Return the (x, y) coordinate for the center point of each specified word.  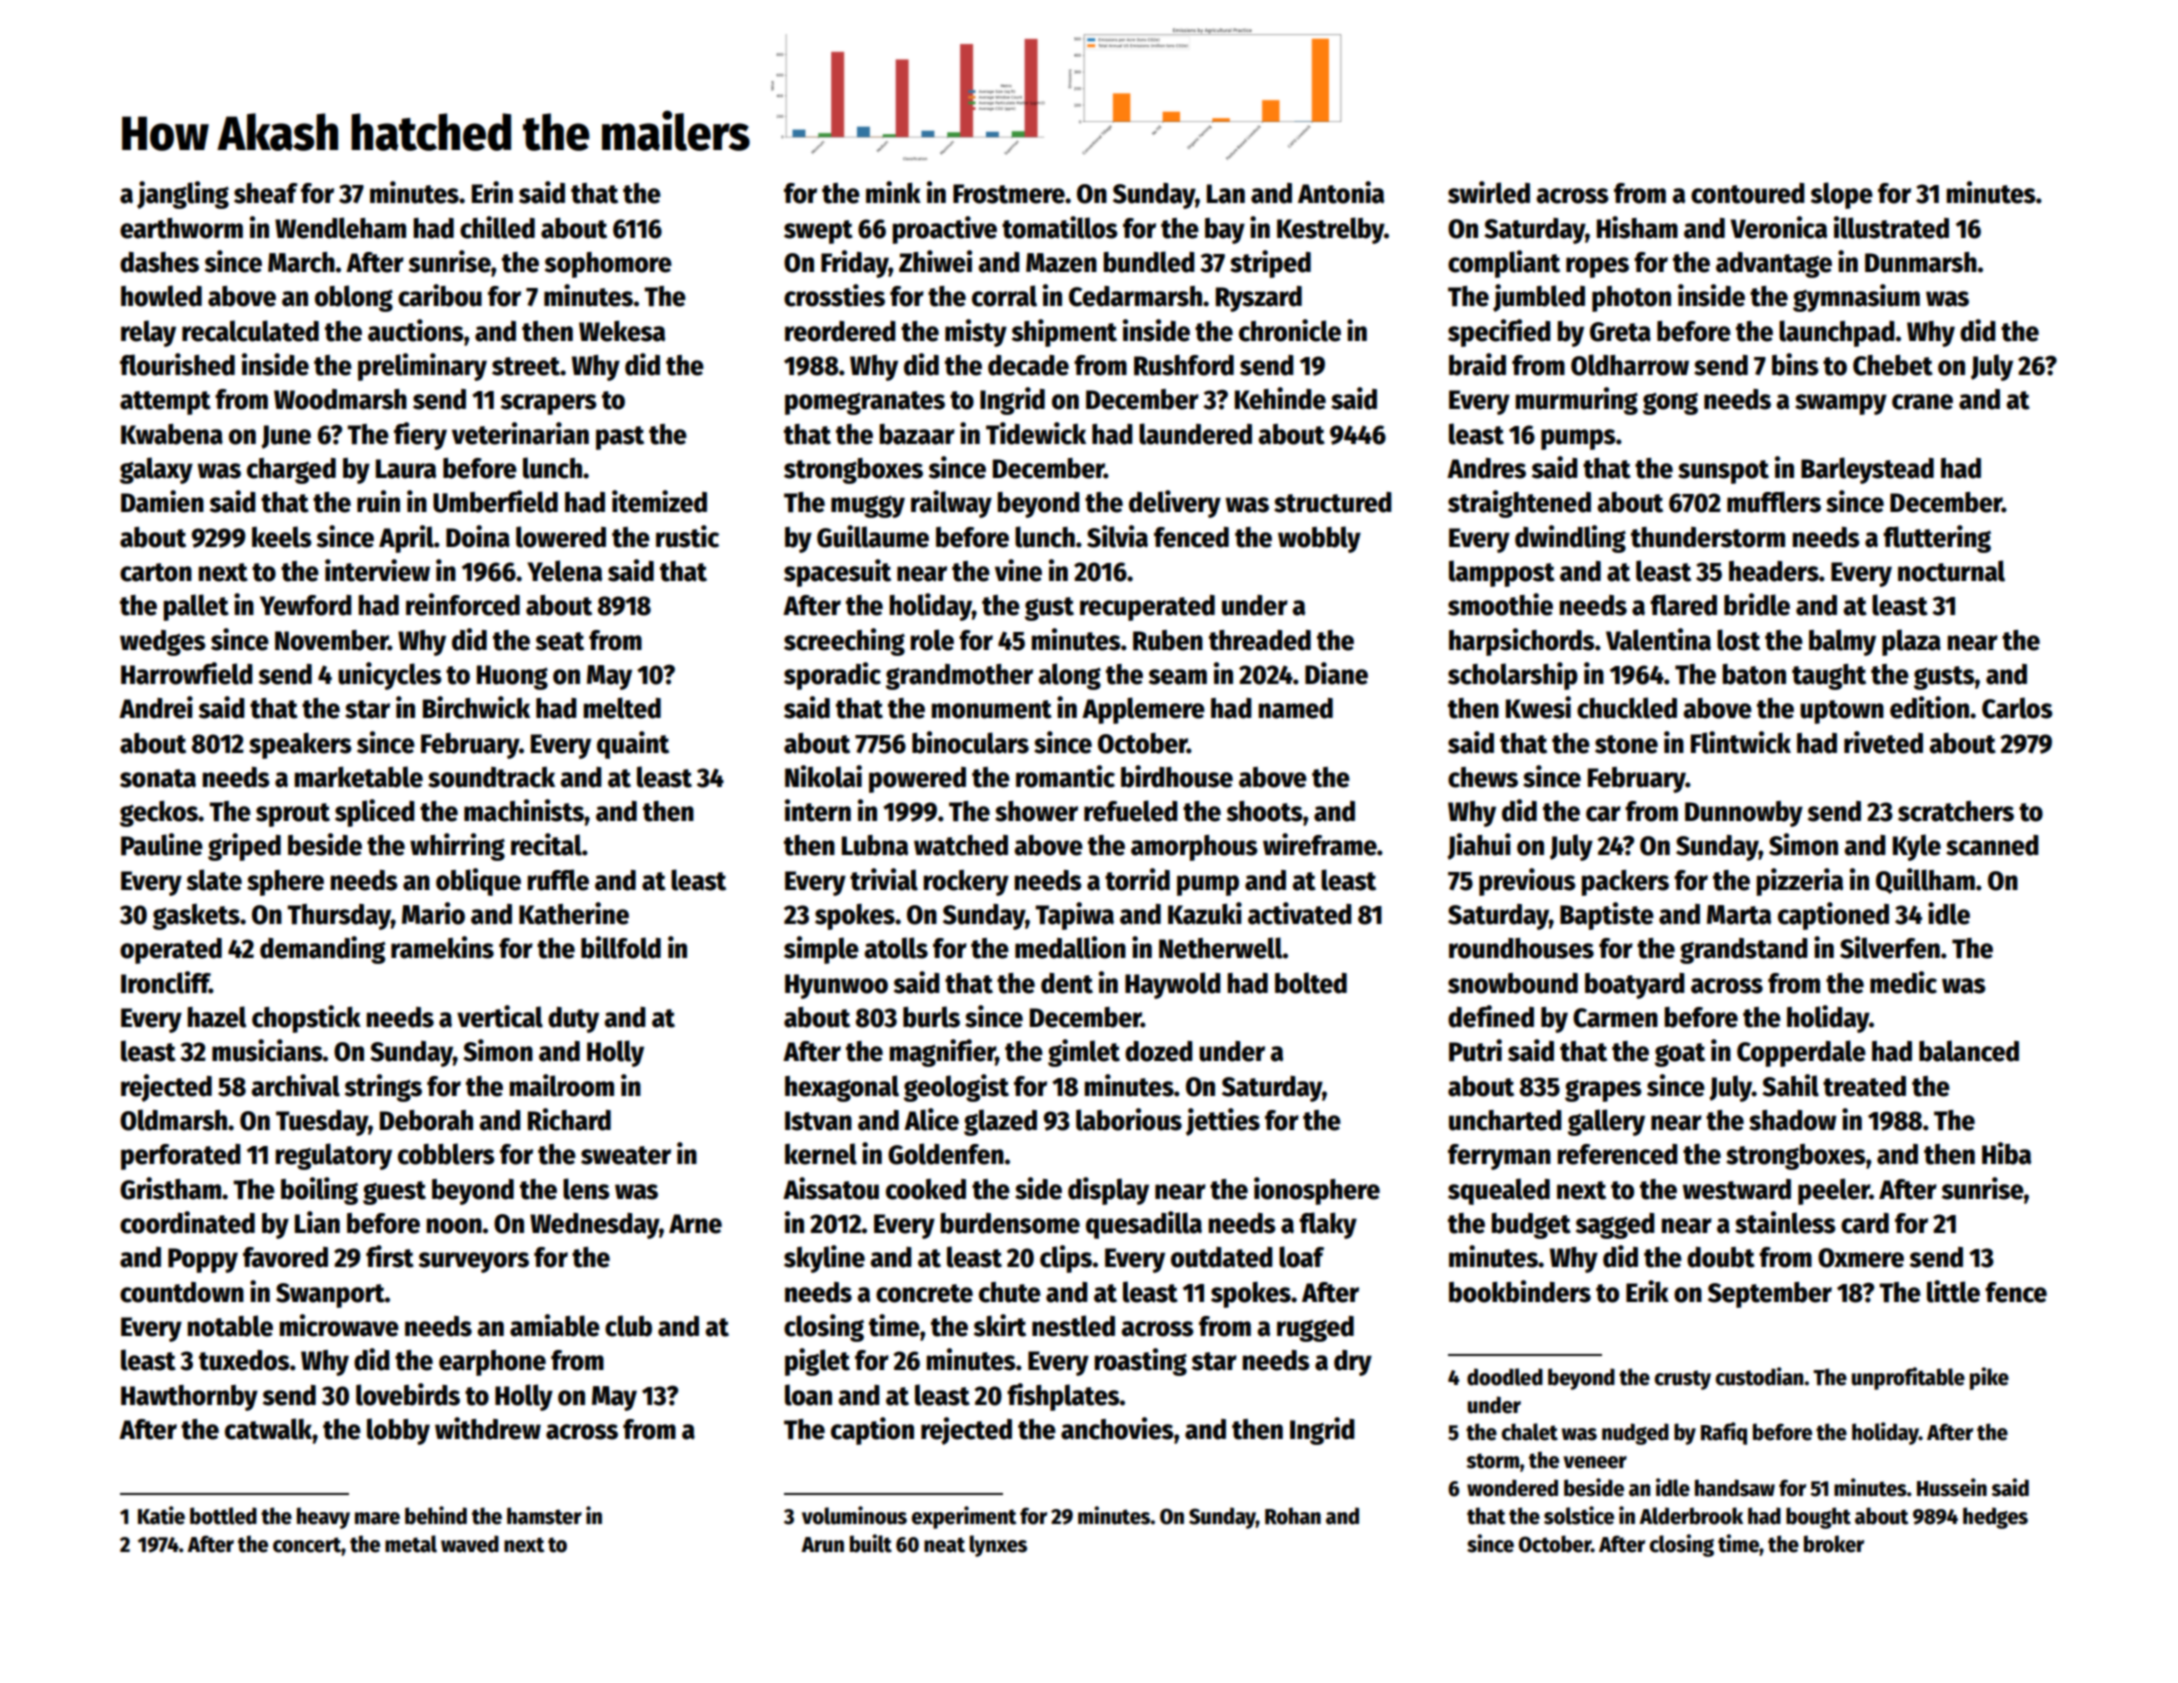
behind (436, 1515)
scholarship (1513, 676)
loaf (1301, 1257)
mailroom (561, 1085)
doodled (1505, 1377)
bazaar (917, 434)
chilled (497, 227)
